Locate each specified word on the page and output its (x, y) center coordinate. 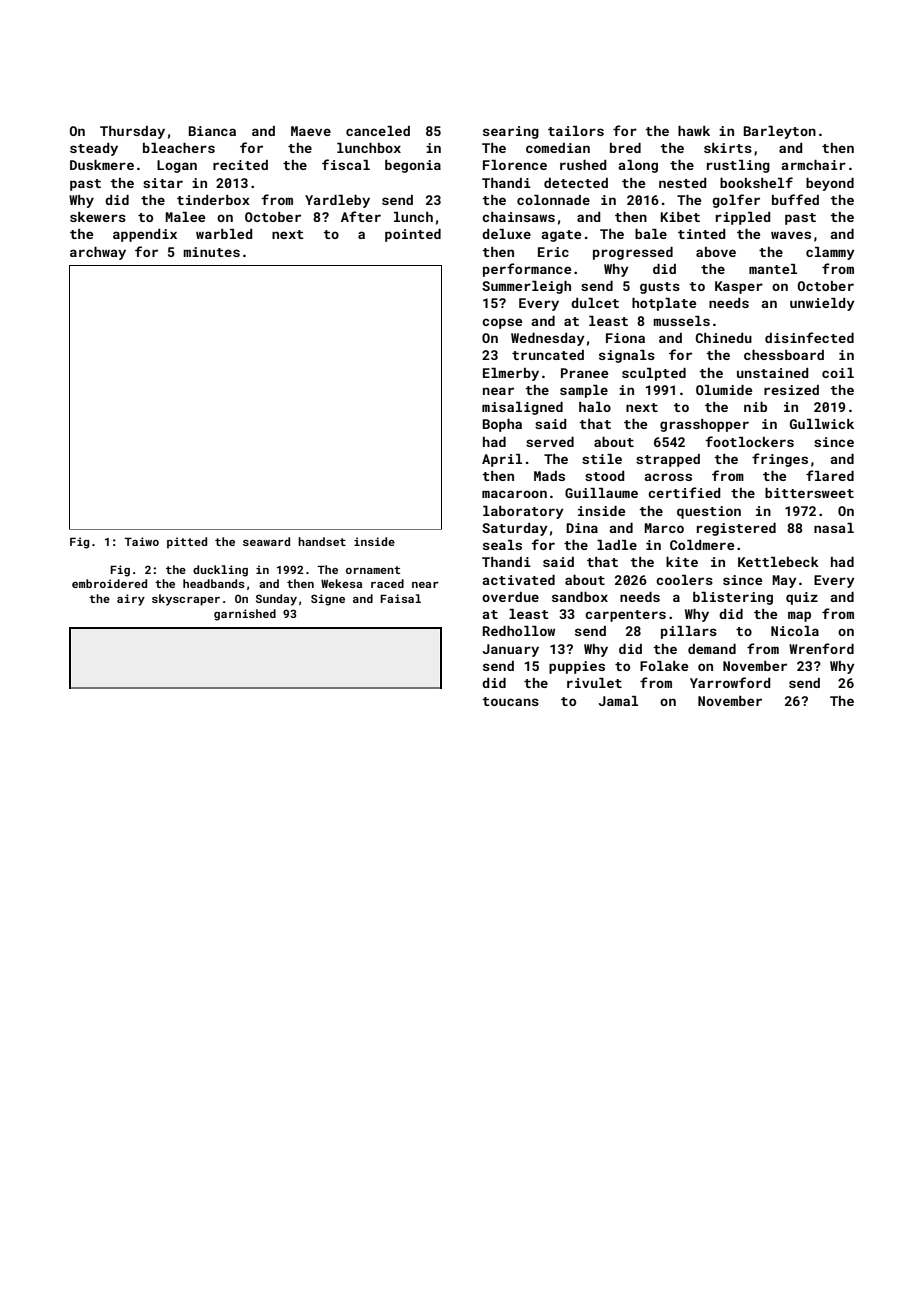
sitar (163, 183)
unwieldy (822, 304)
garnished (245, 615)
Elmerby (511, 374)
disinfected (809, 337)
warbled (224, 234)
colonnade (553, 200)
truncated (548, 355)
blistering (733, 598)
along (638, 166)
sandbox (580, 597)
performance (527, 270)
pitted (187, 543)
